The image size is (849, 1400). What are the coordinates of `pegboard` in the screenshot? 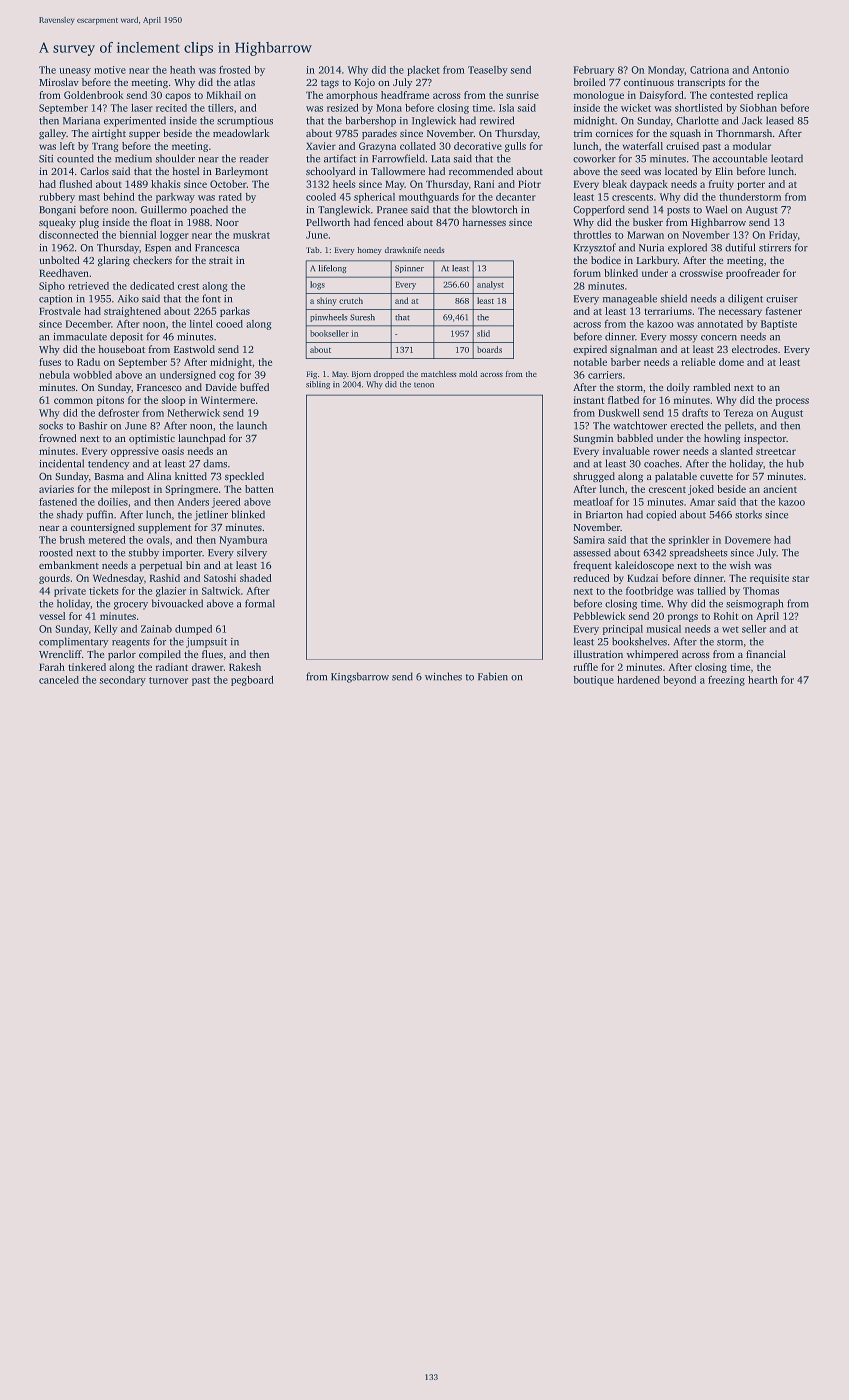 It's located at (252, 681).
